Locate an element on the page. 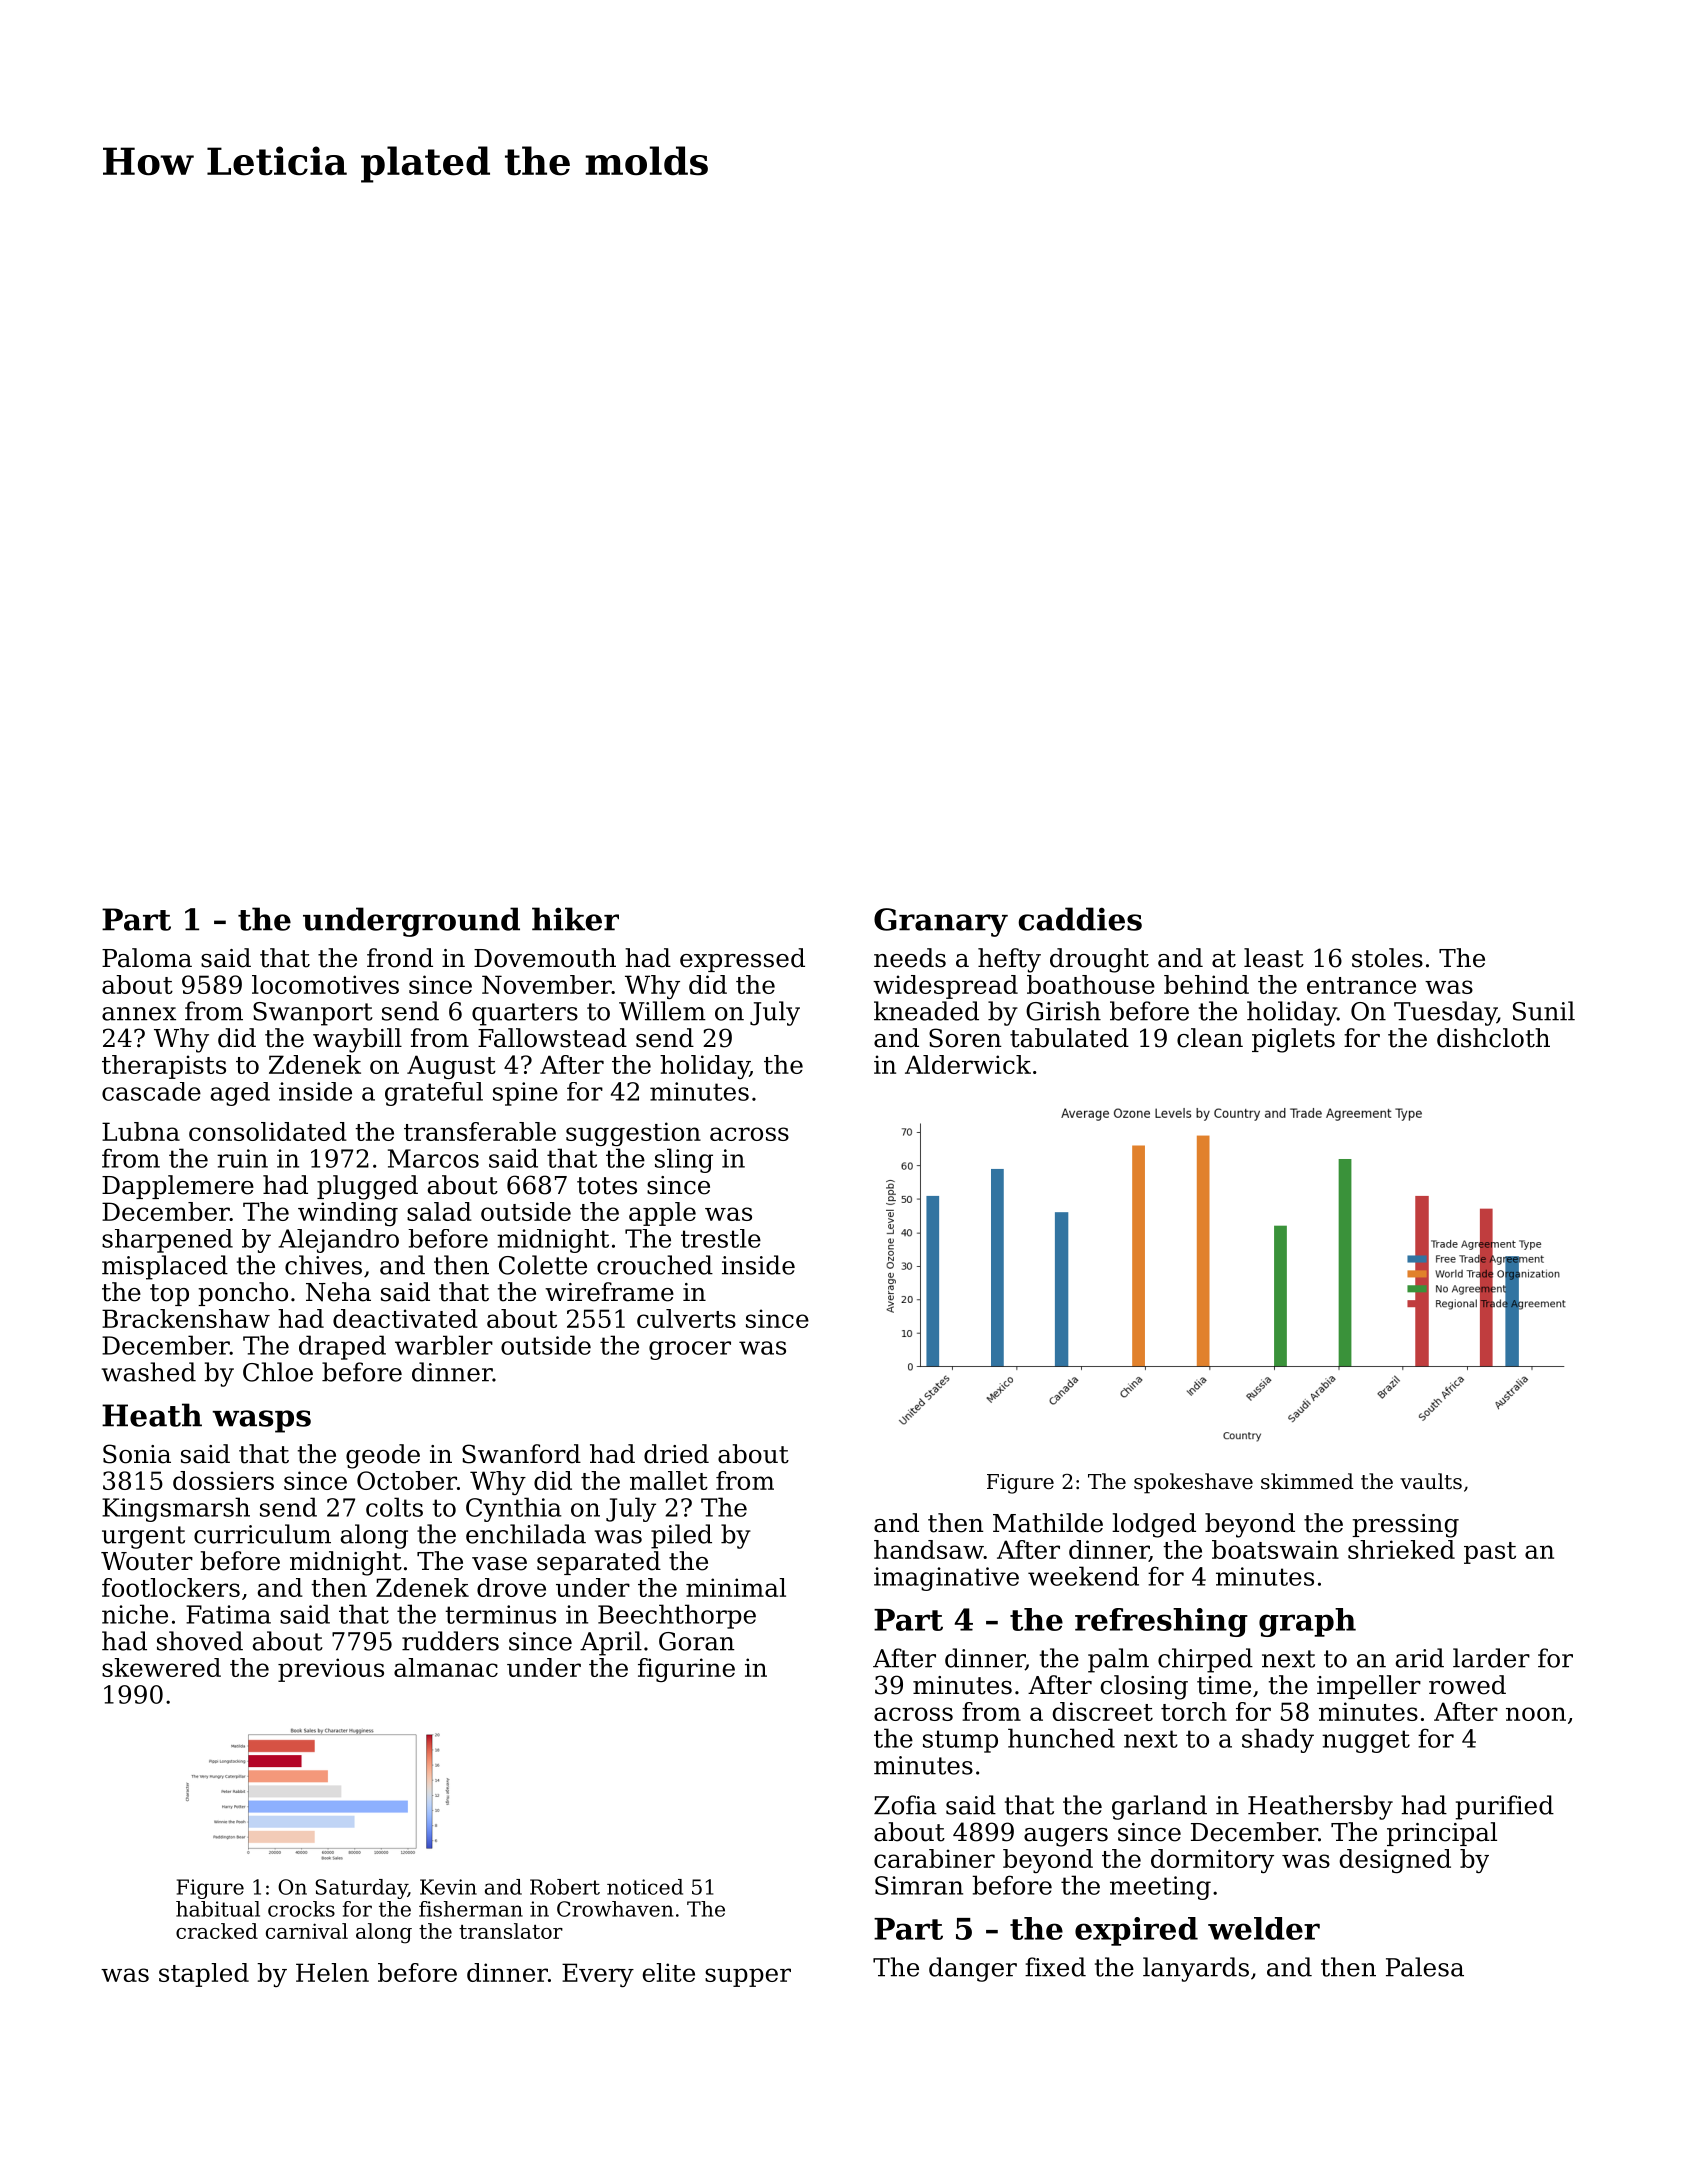 The width and height of the page is (1683, 2178). dishcloth is located at coordinates (1493, 1038).
